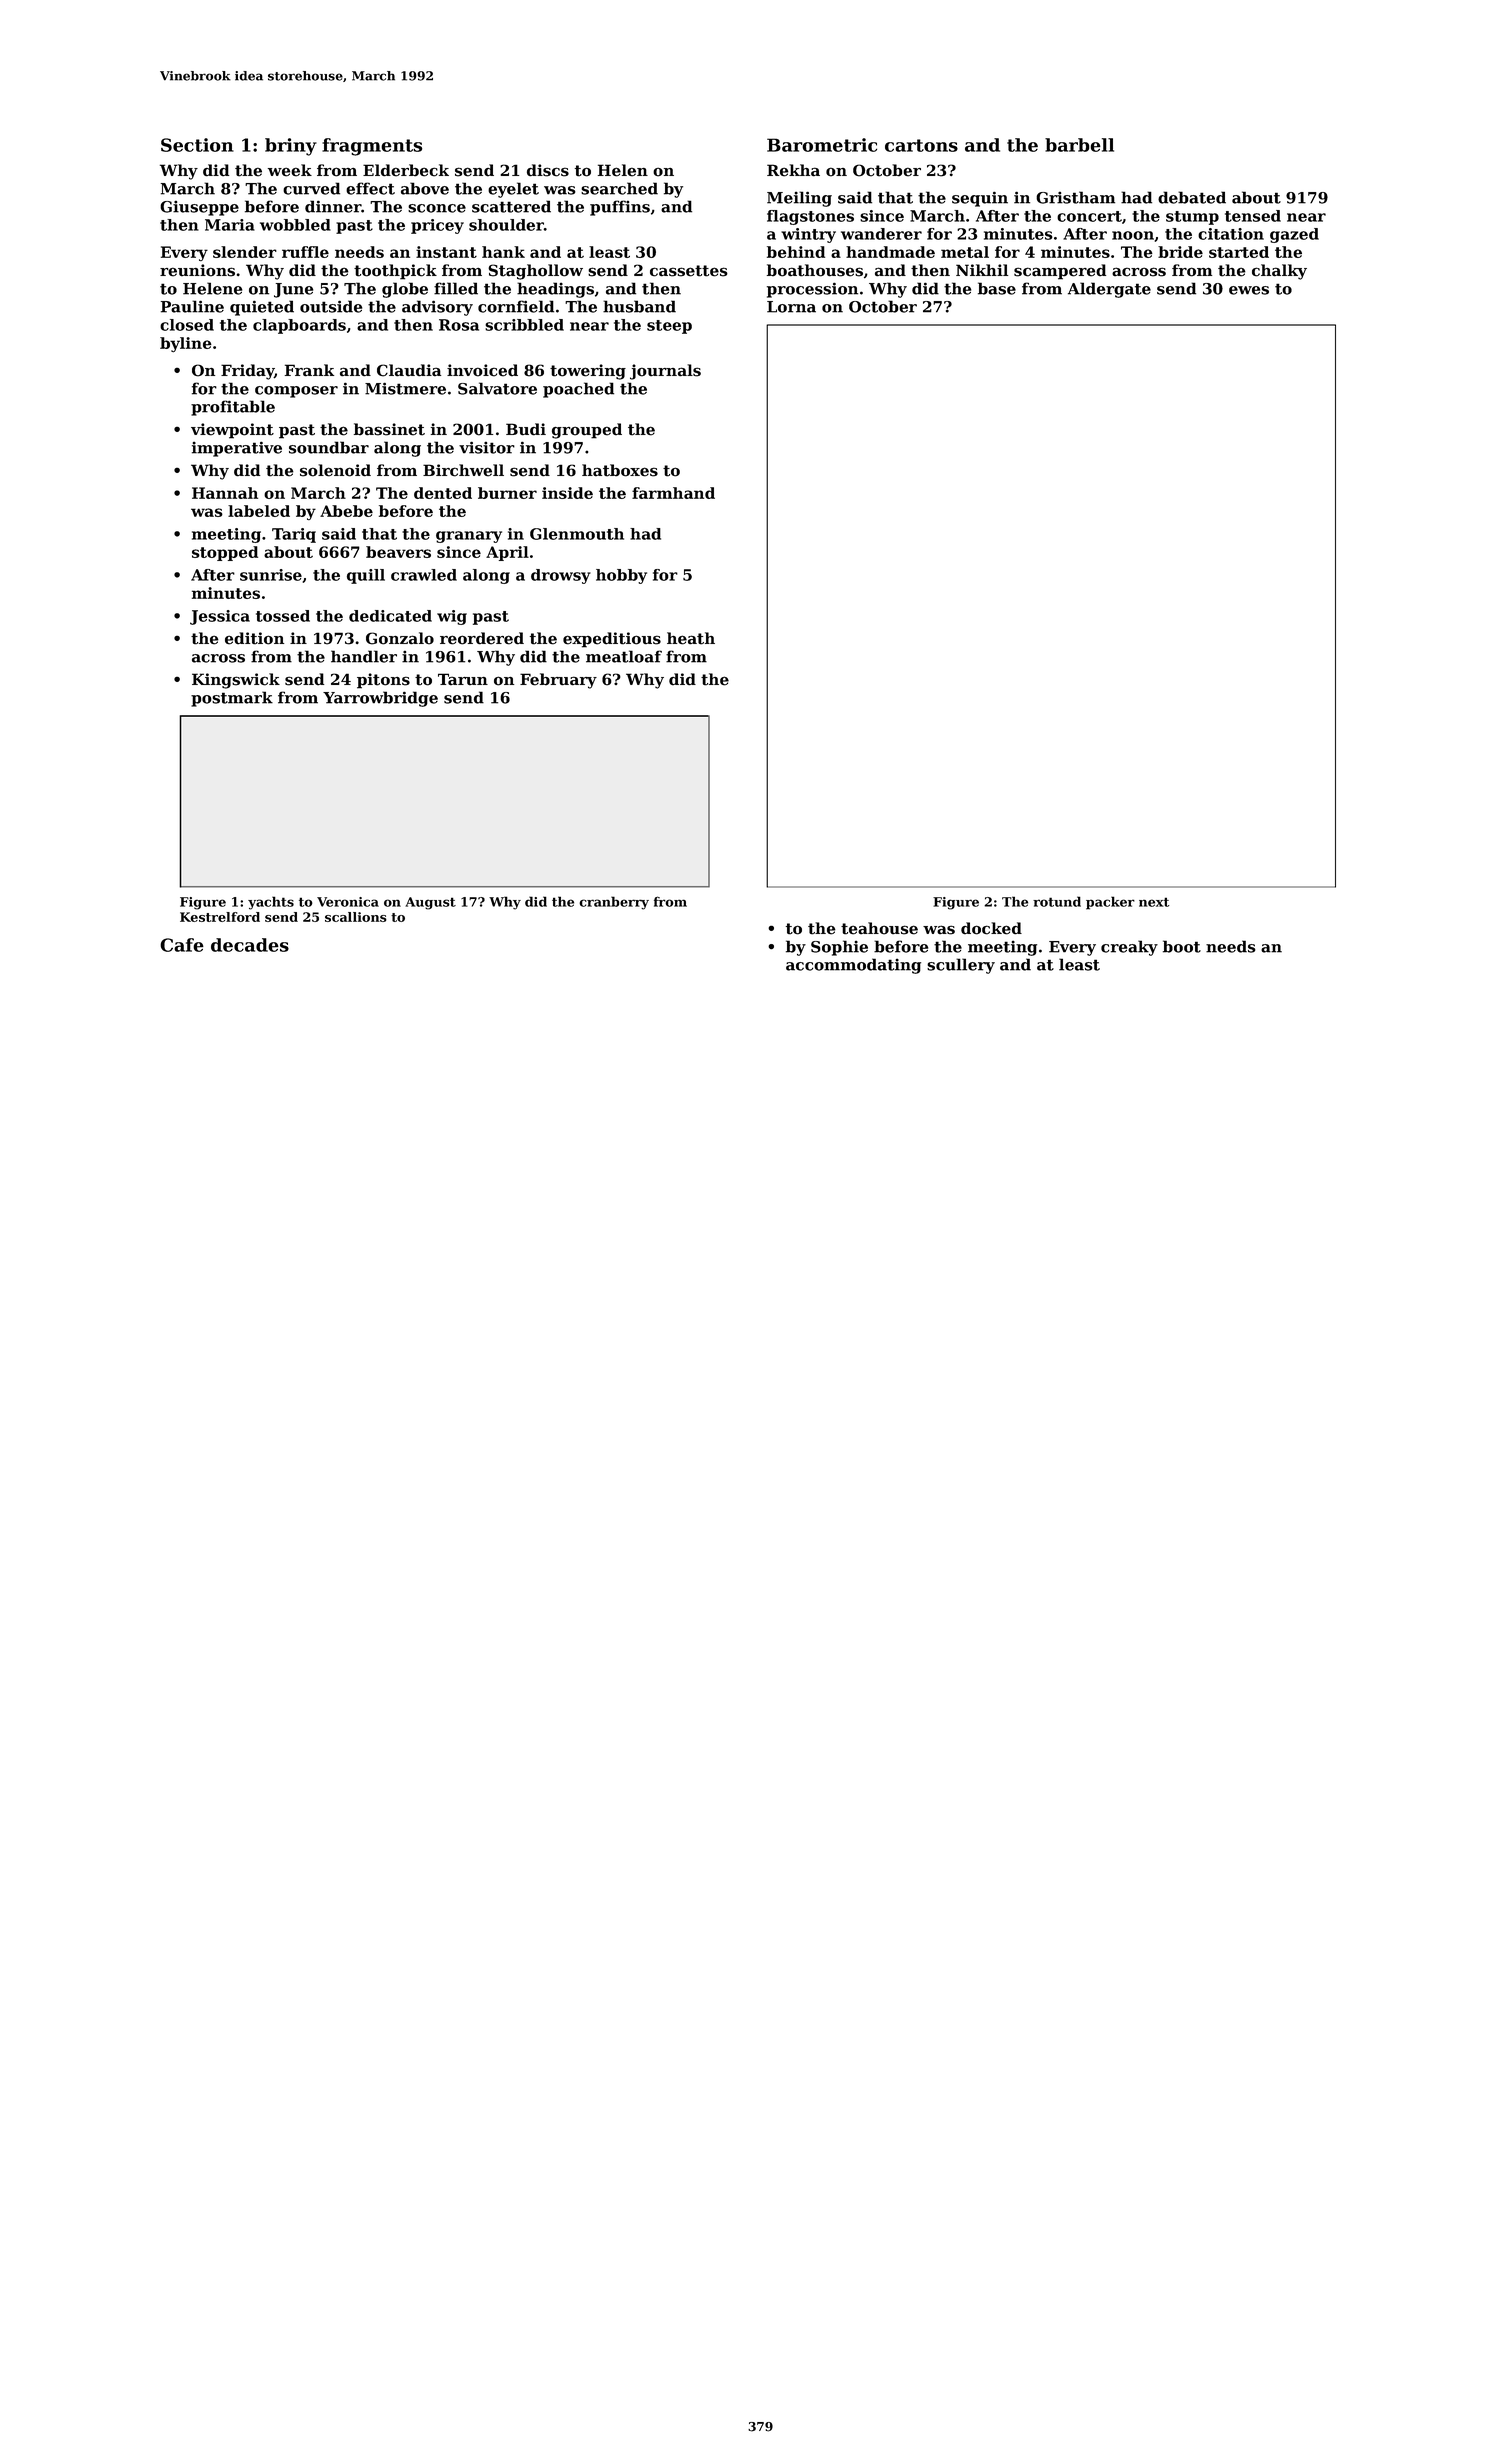  What do you see at coordinates (587, 431) in the image?
I see `grouped` at bounding box center [587, 431].
